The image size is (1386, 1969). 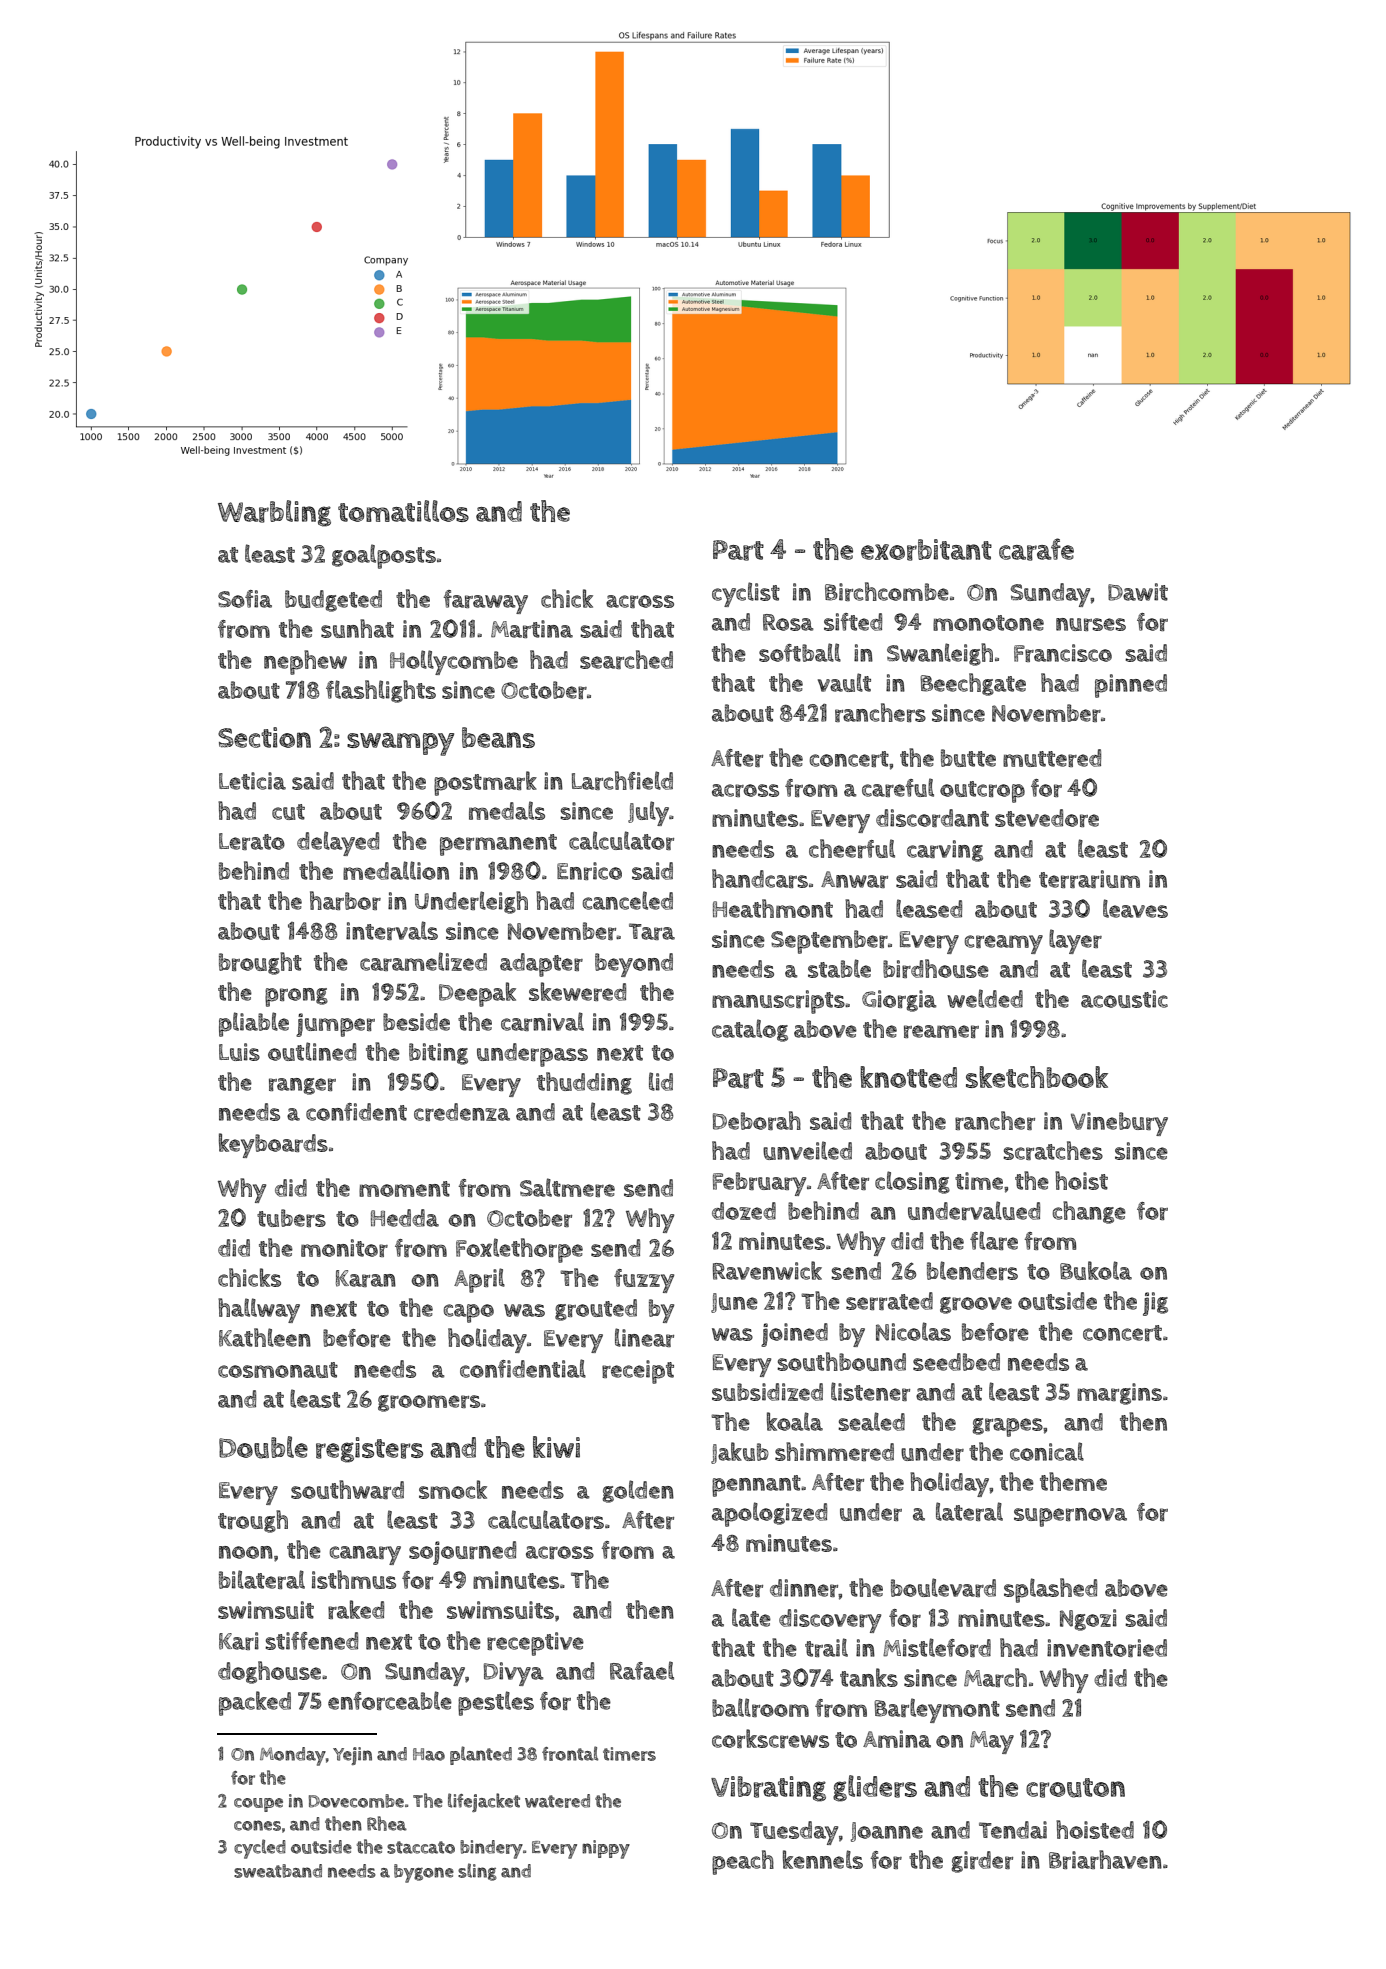 What do you see at coordinates (1075, 1788) in the image?
I see `crouton` at bounding box center [1075, 1788].
